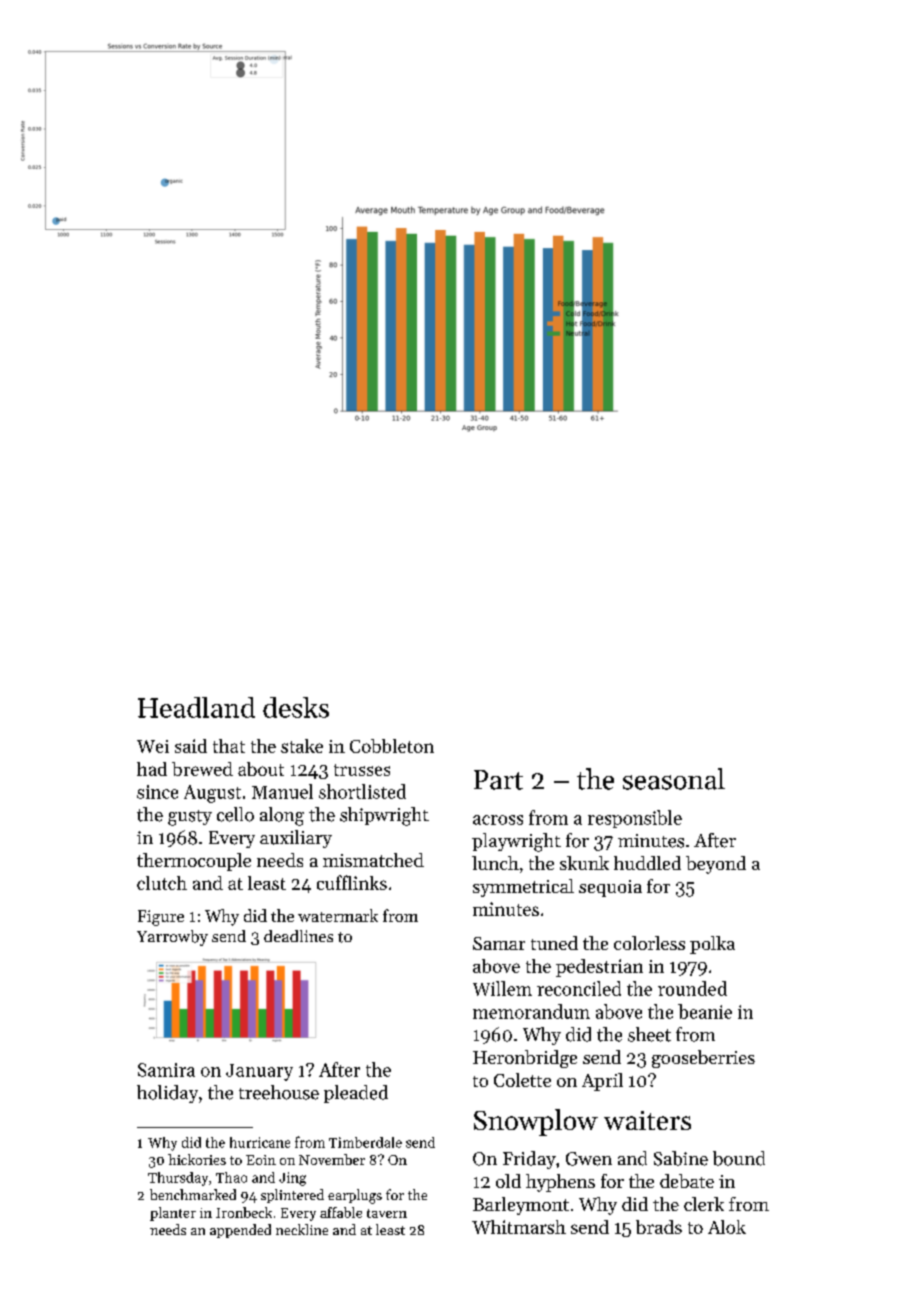  I want to click on waiters, so click(647, 1120).
